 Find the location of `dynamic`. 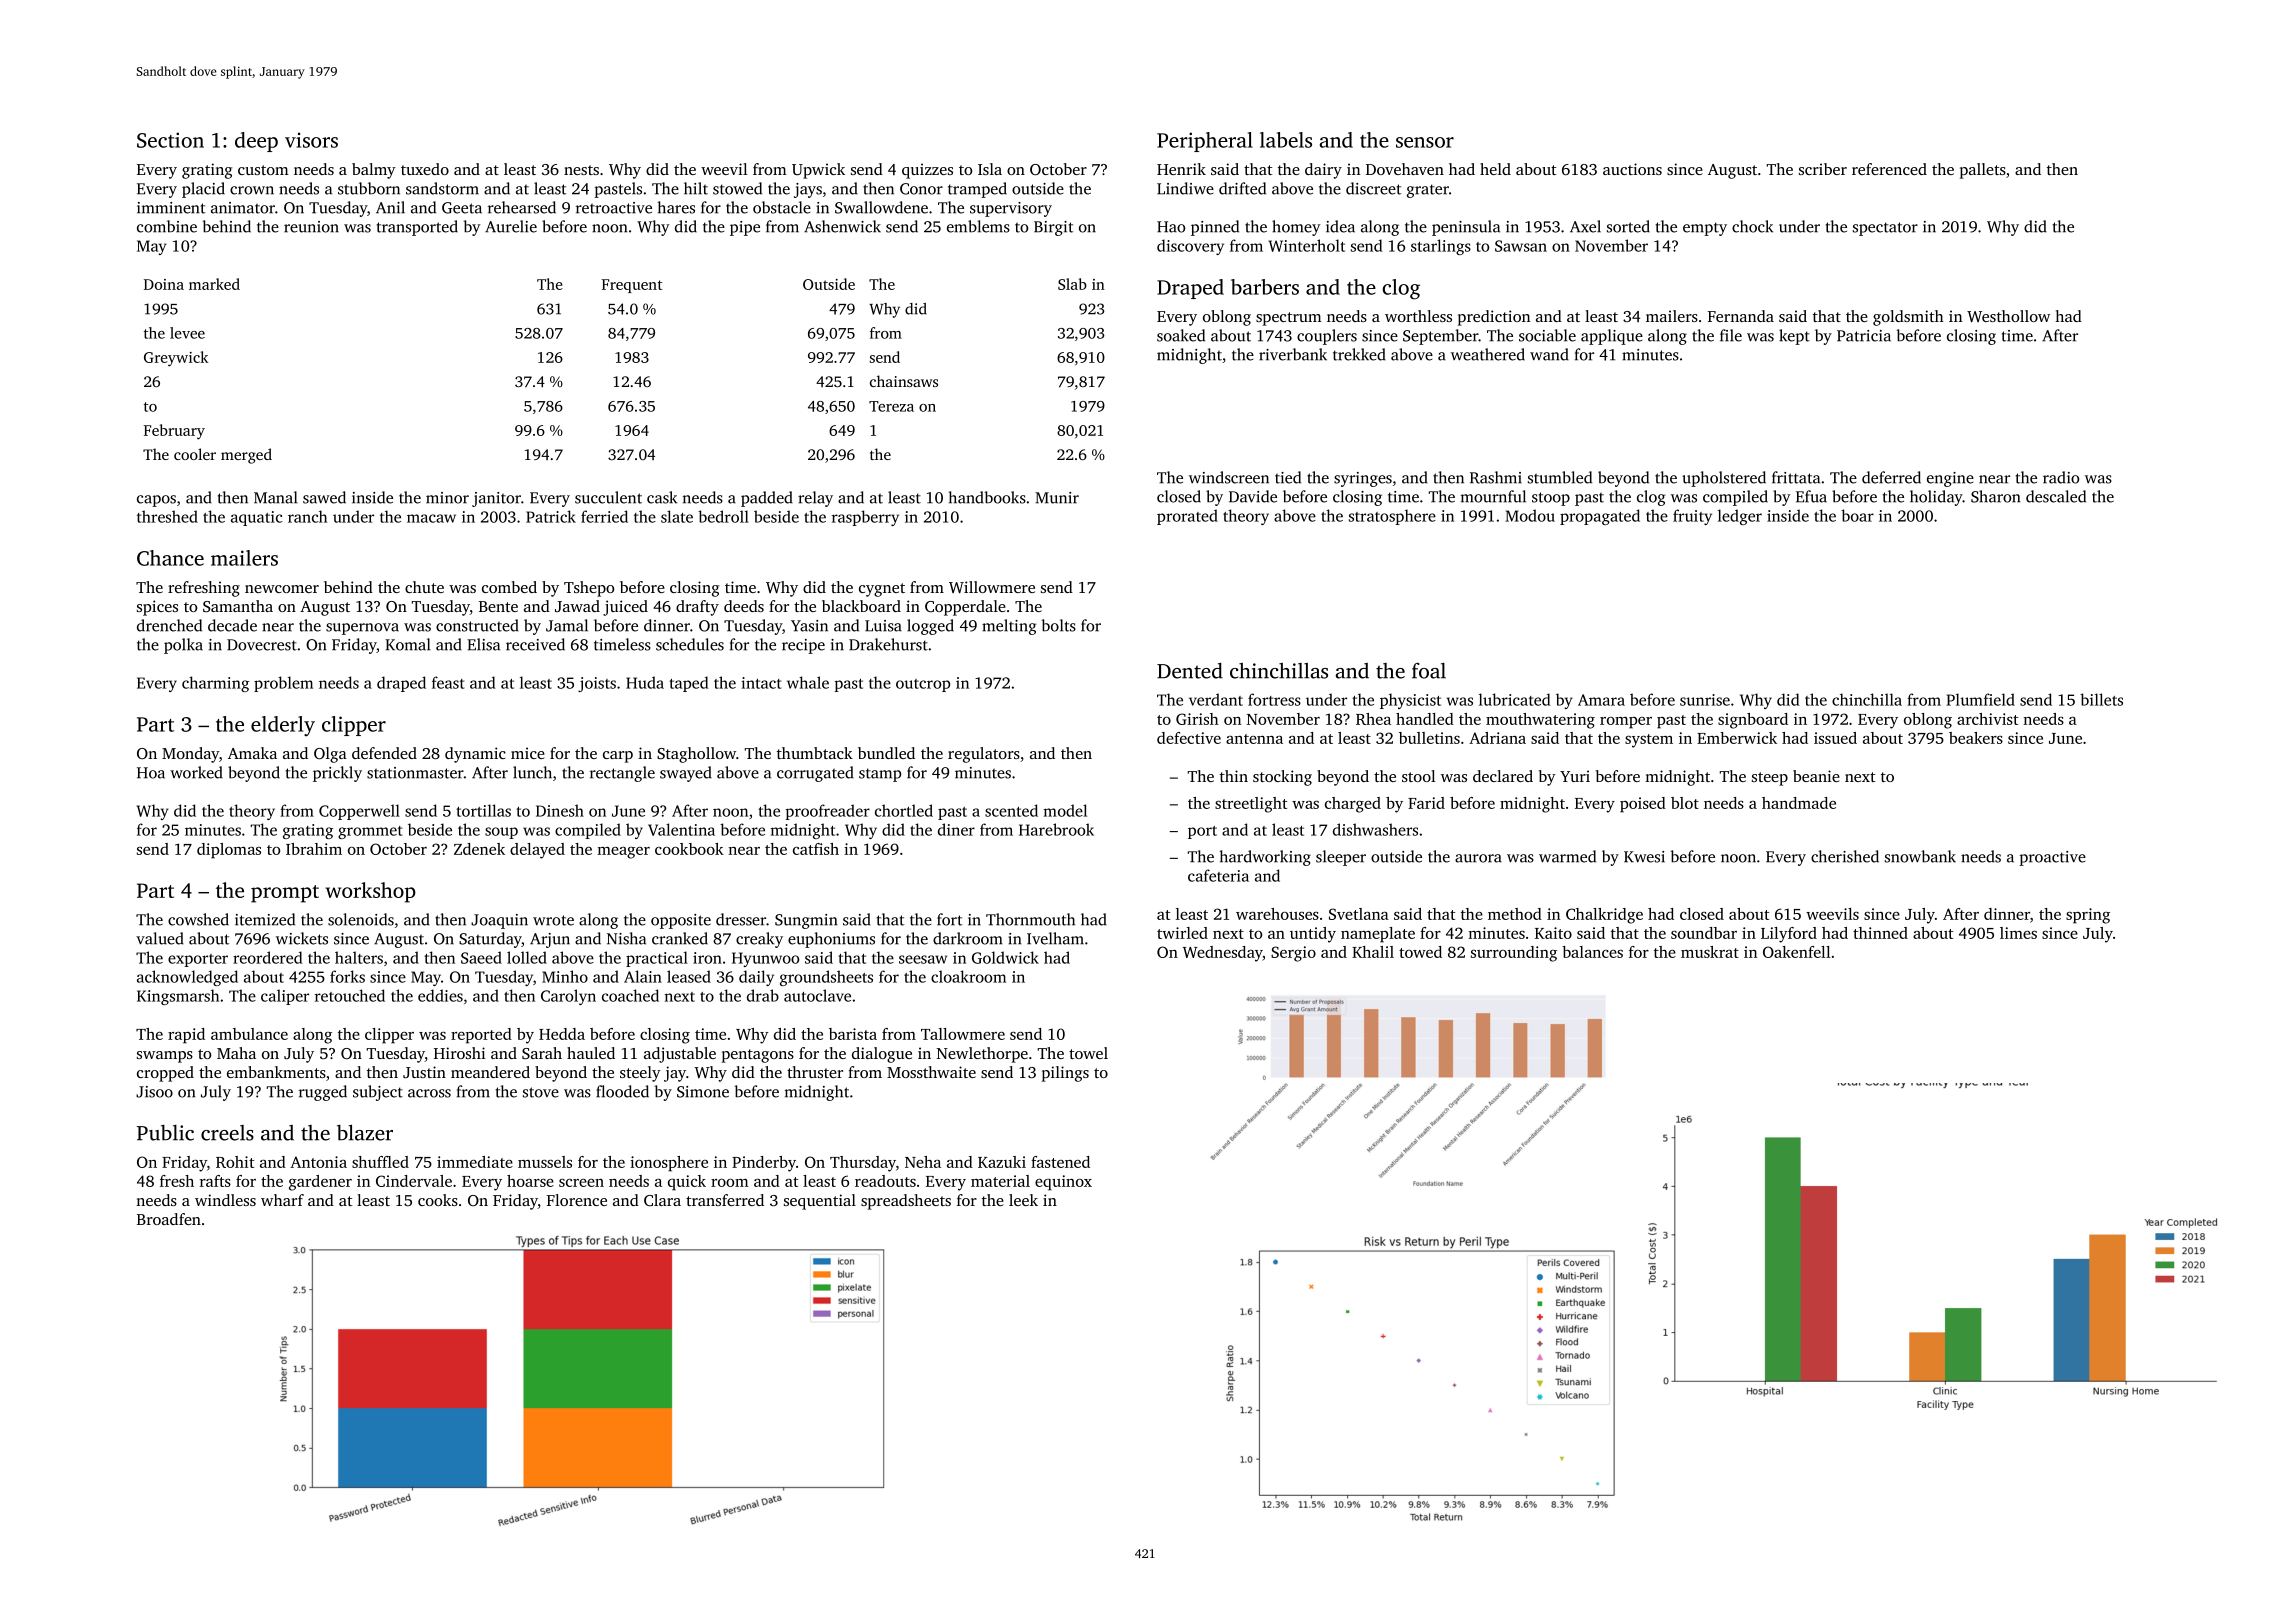

dynamic is located at coordinates (475, 755).
